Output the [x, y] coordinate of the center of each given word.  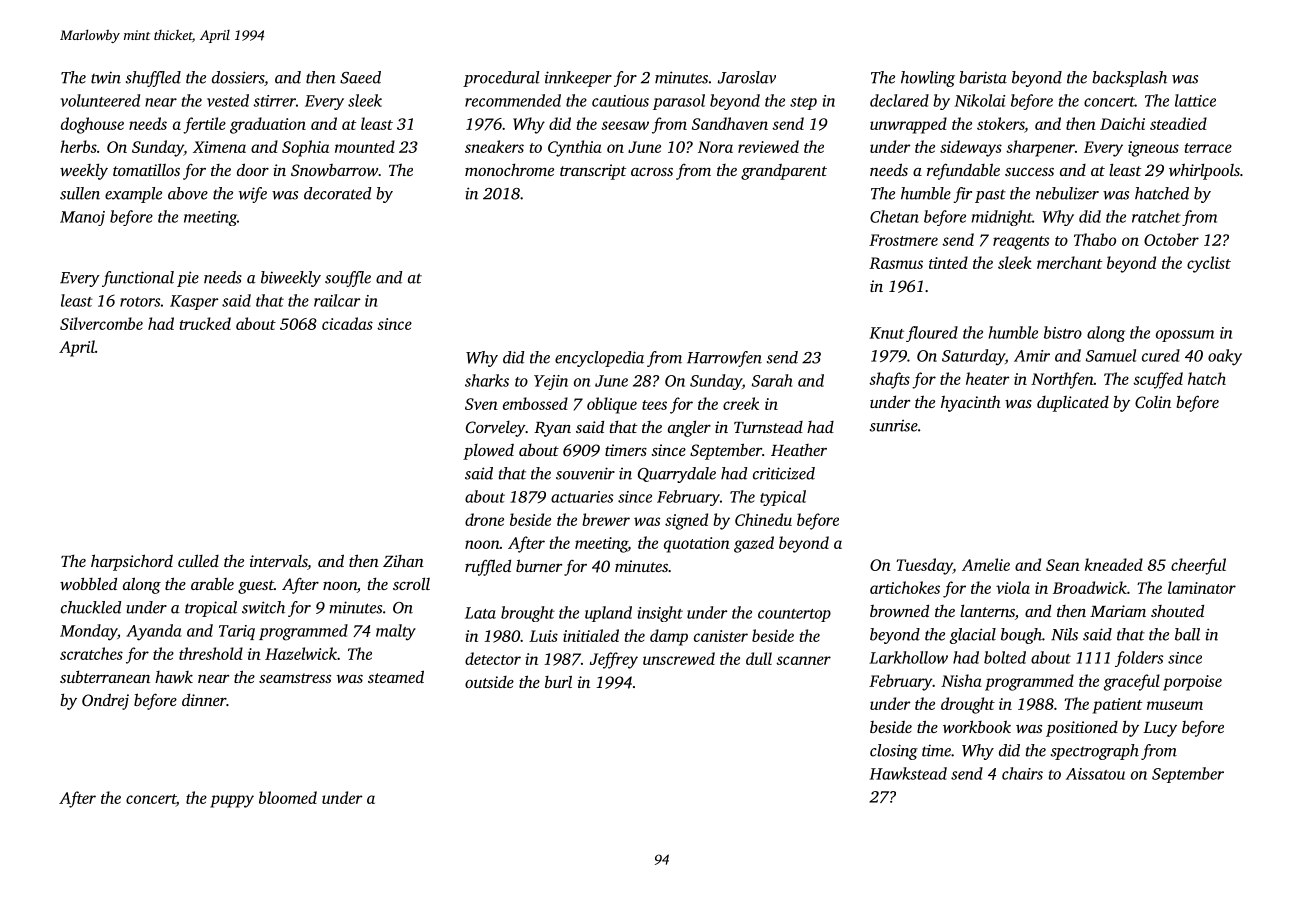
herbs [78, 146]
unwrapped [908, 125]
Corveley [496, 429]
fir [962, 195]
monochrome [509, 170]
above [188, 193]
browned [899, 610]
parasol [679, 102]
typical [783, 498]
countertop [794, 615]
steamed [396, 676]
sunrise [894, 426]
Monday [88, 632]
